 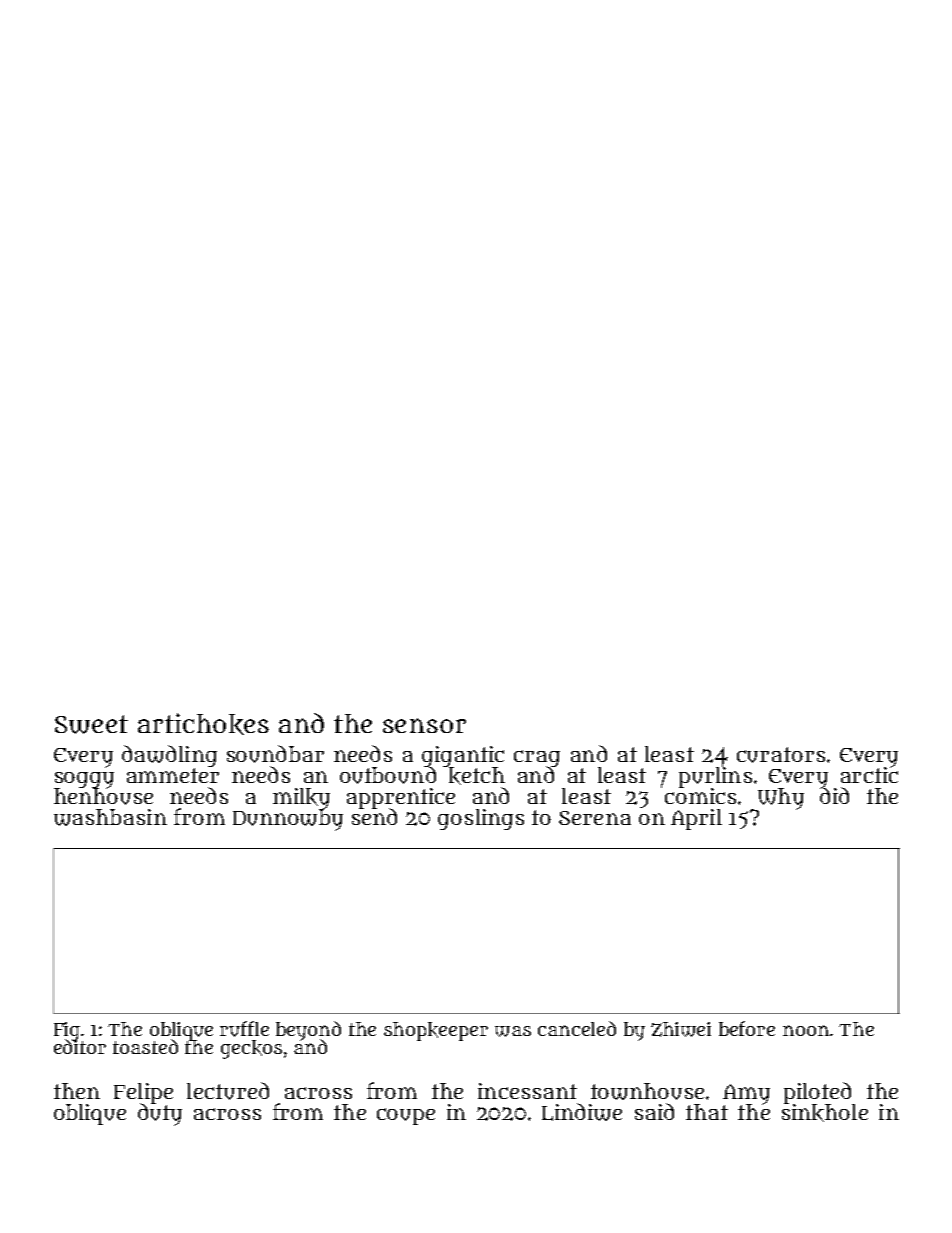 What do you see at coordinates (110, 817) in the document?
I see `washbasin` at bounding box center [110, 817].
